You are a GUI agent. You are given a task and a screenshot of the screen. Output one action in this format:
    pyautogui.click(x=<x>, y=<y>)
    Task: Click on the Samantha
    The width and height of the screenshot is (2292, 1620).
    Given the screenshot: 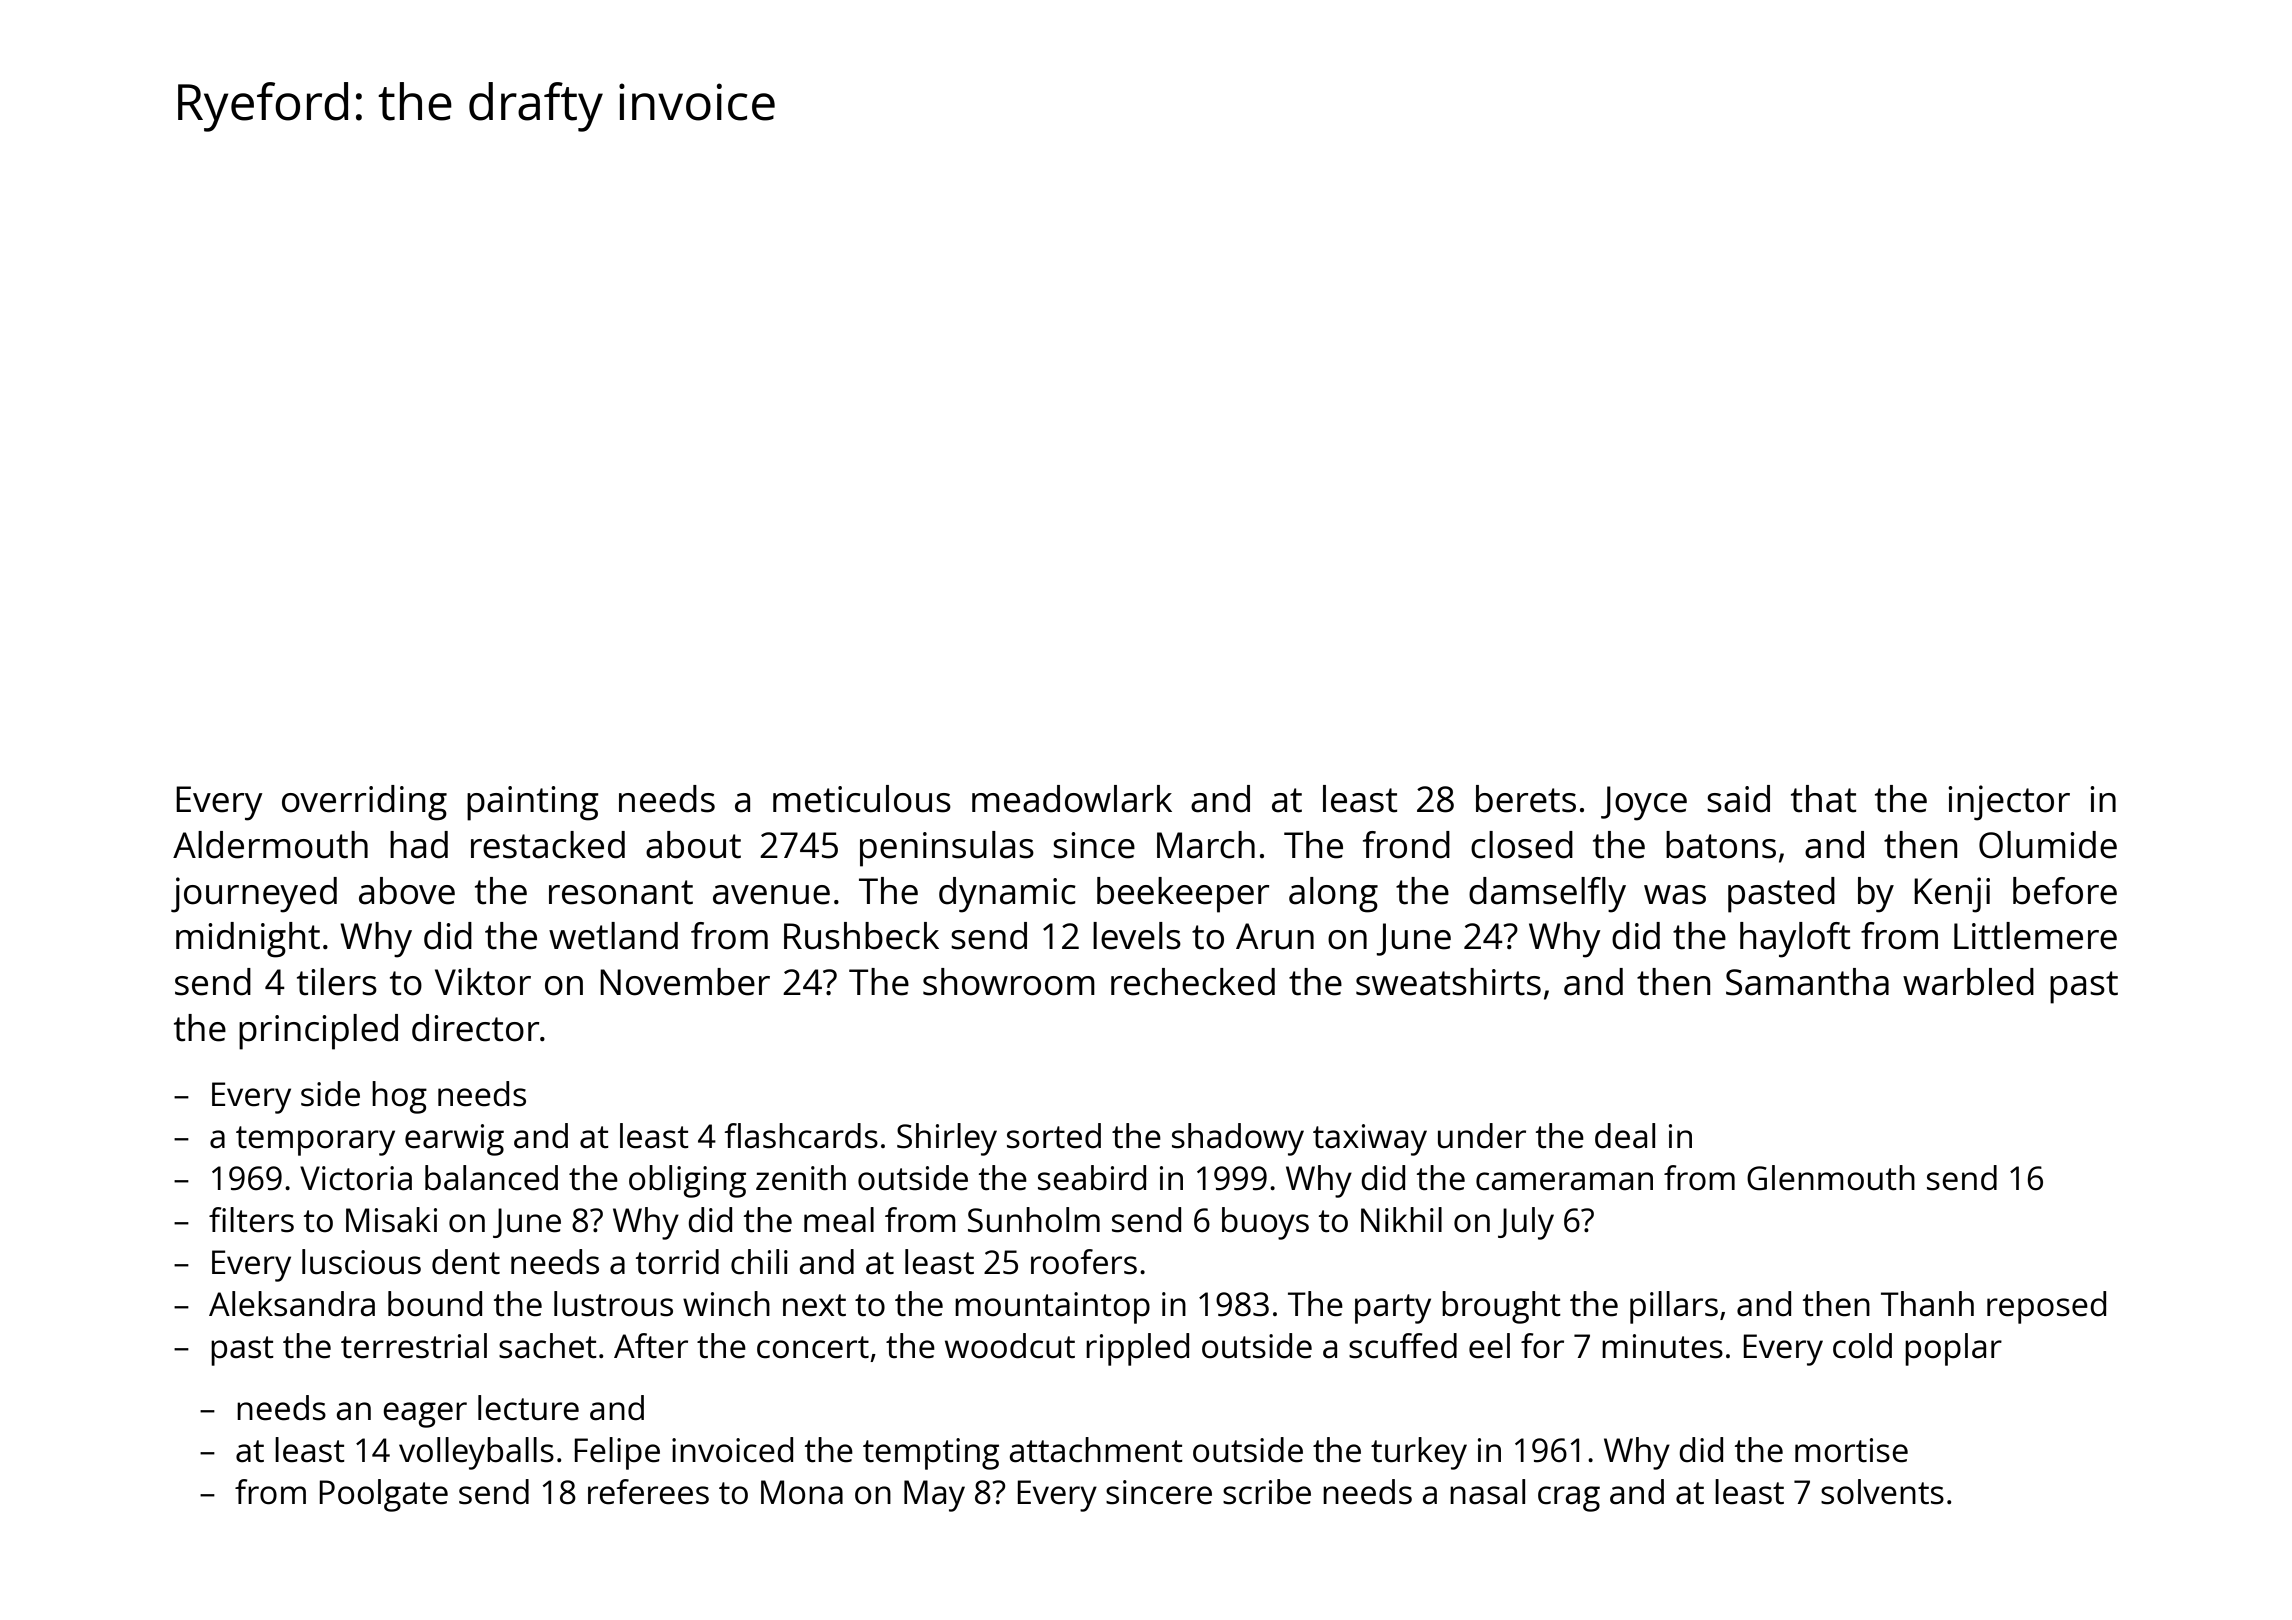 What is the action you would take?
    pyautogui.click(x=1807, y=982)
